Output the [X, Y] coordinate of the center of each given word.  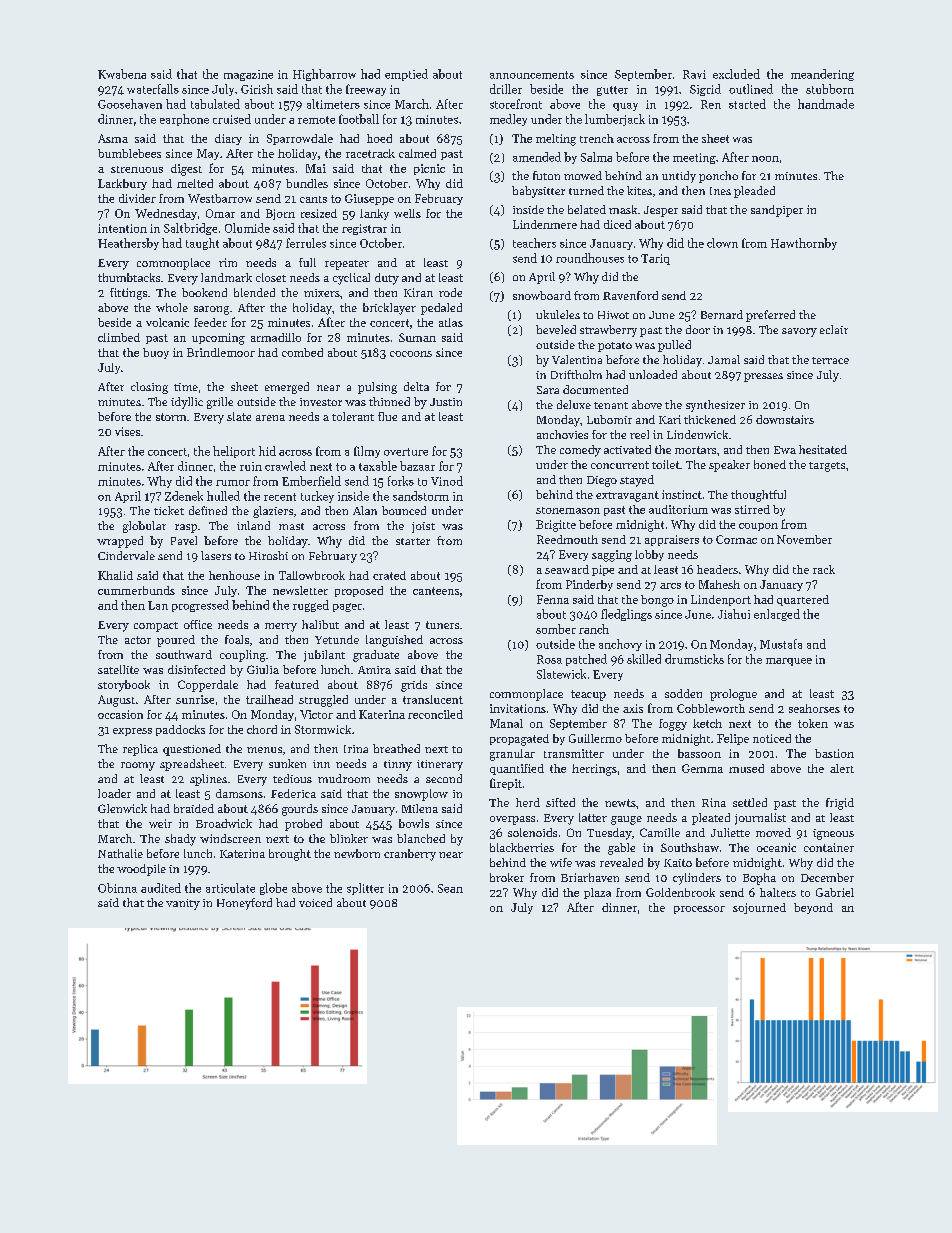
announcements [532, 75]
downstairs [785, 419]
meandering [822, 75]
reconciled [435, 714]
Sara [548, 390]
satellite [118, 669]
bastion [834, 753]
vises [127, 431]
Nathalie [120, 853]
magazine [248, 75]
